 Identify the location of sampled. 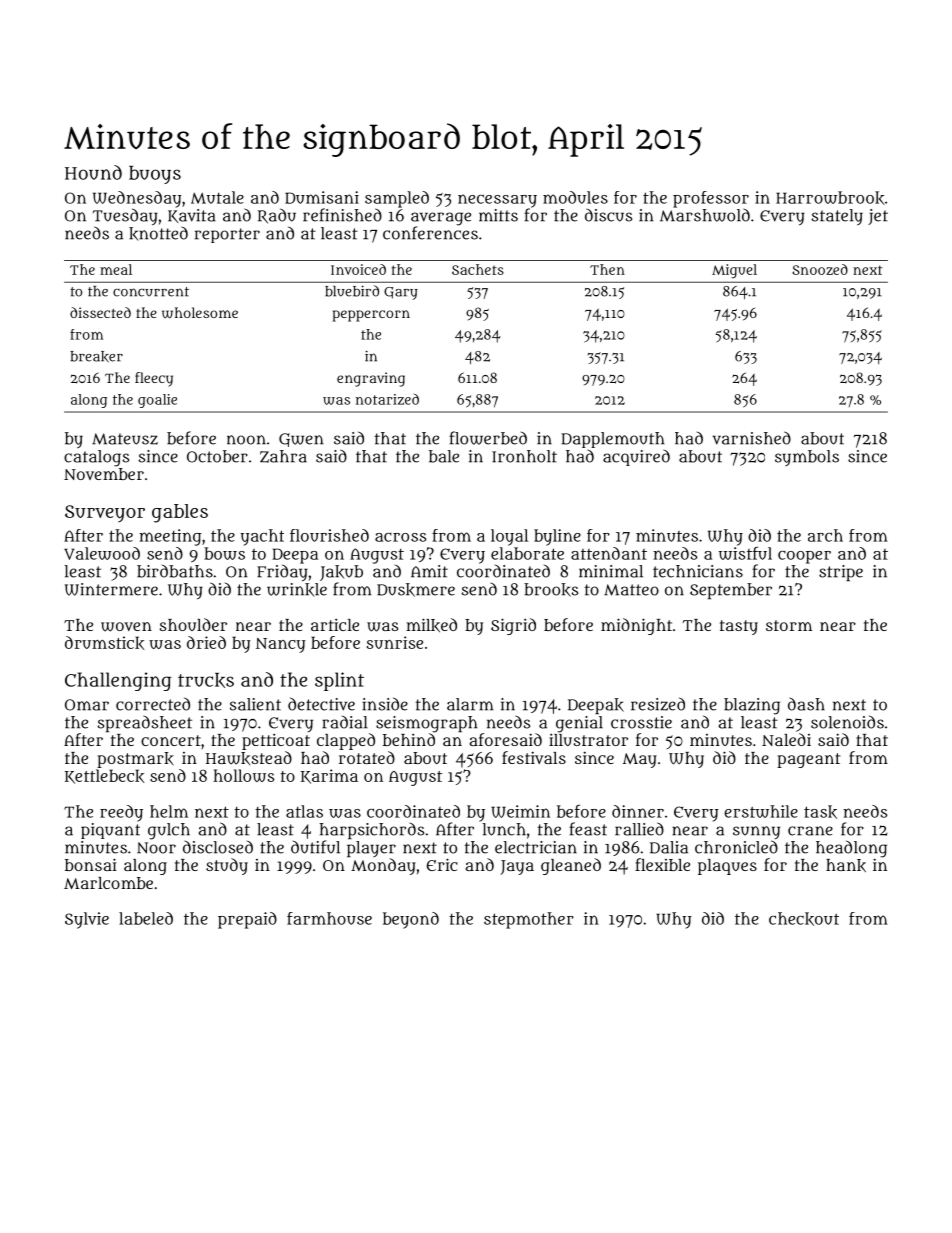
(397, 199).
